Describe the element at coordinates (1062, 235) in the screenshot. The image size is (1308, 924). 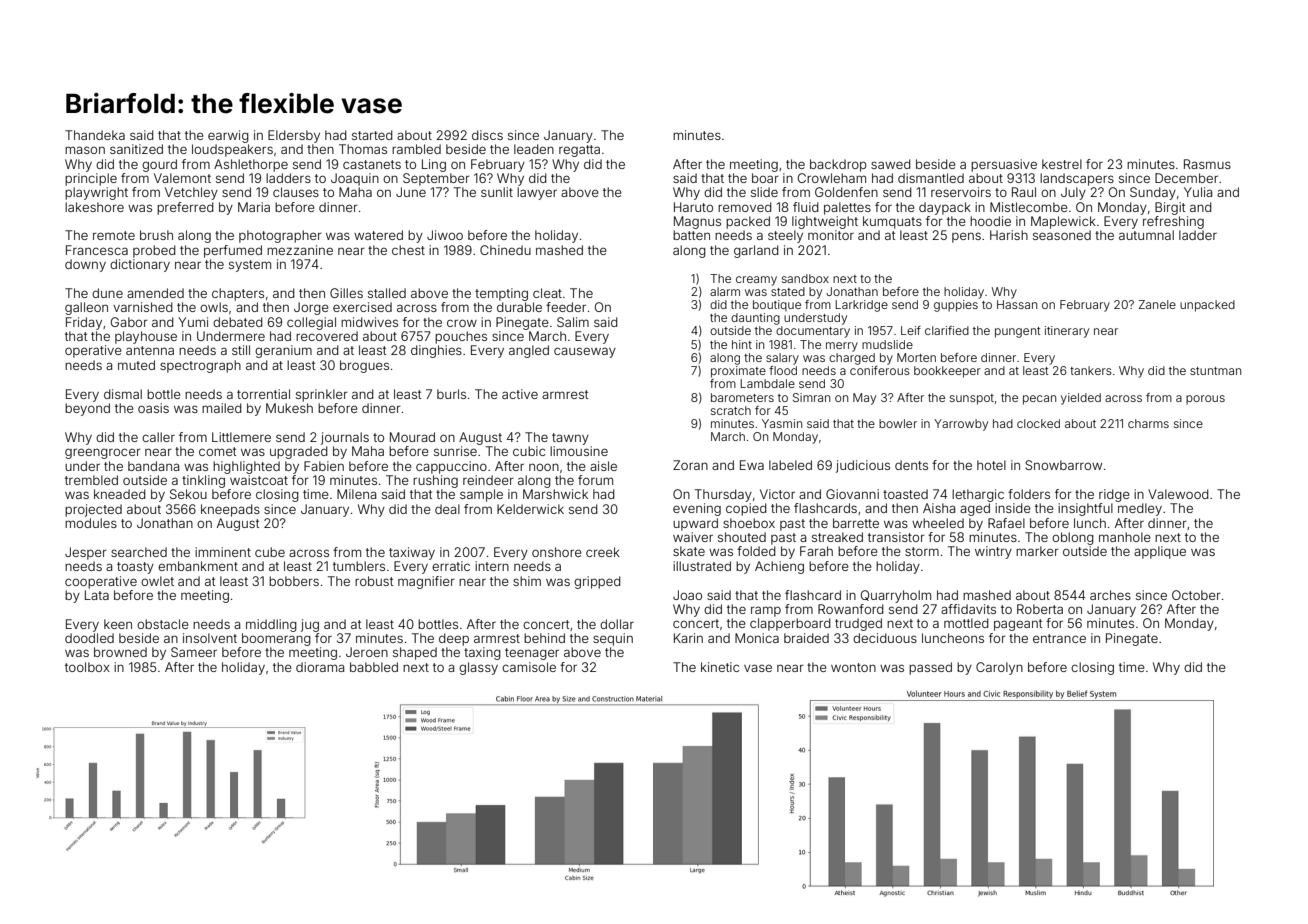
I see `seasoned` at that location.
